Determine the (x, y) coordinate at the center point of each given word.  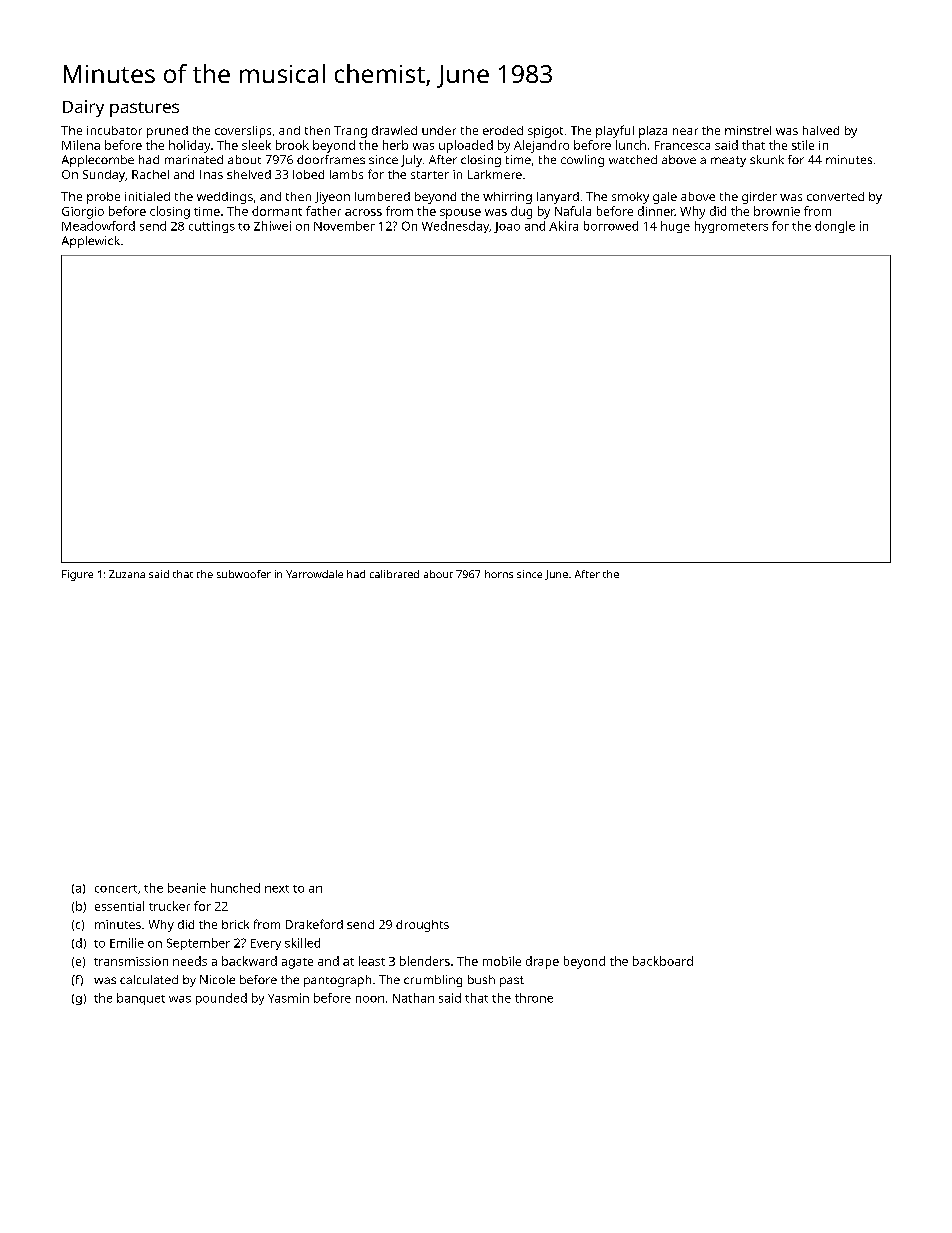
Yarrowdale (314, 574)
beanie (187, 888)
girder (759, 198)
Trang (350, 132)
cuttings (212, 227)
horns (499, 574)
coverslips (243, 132)
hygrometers (731, 227)
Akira (563, 226)
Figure (77, 575)
